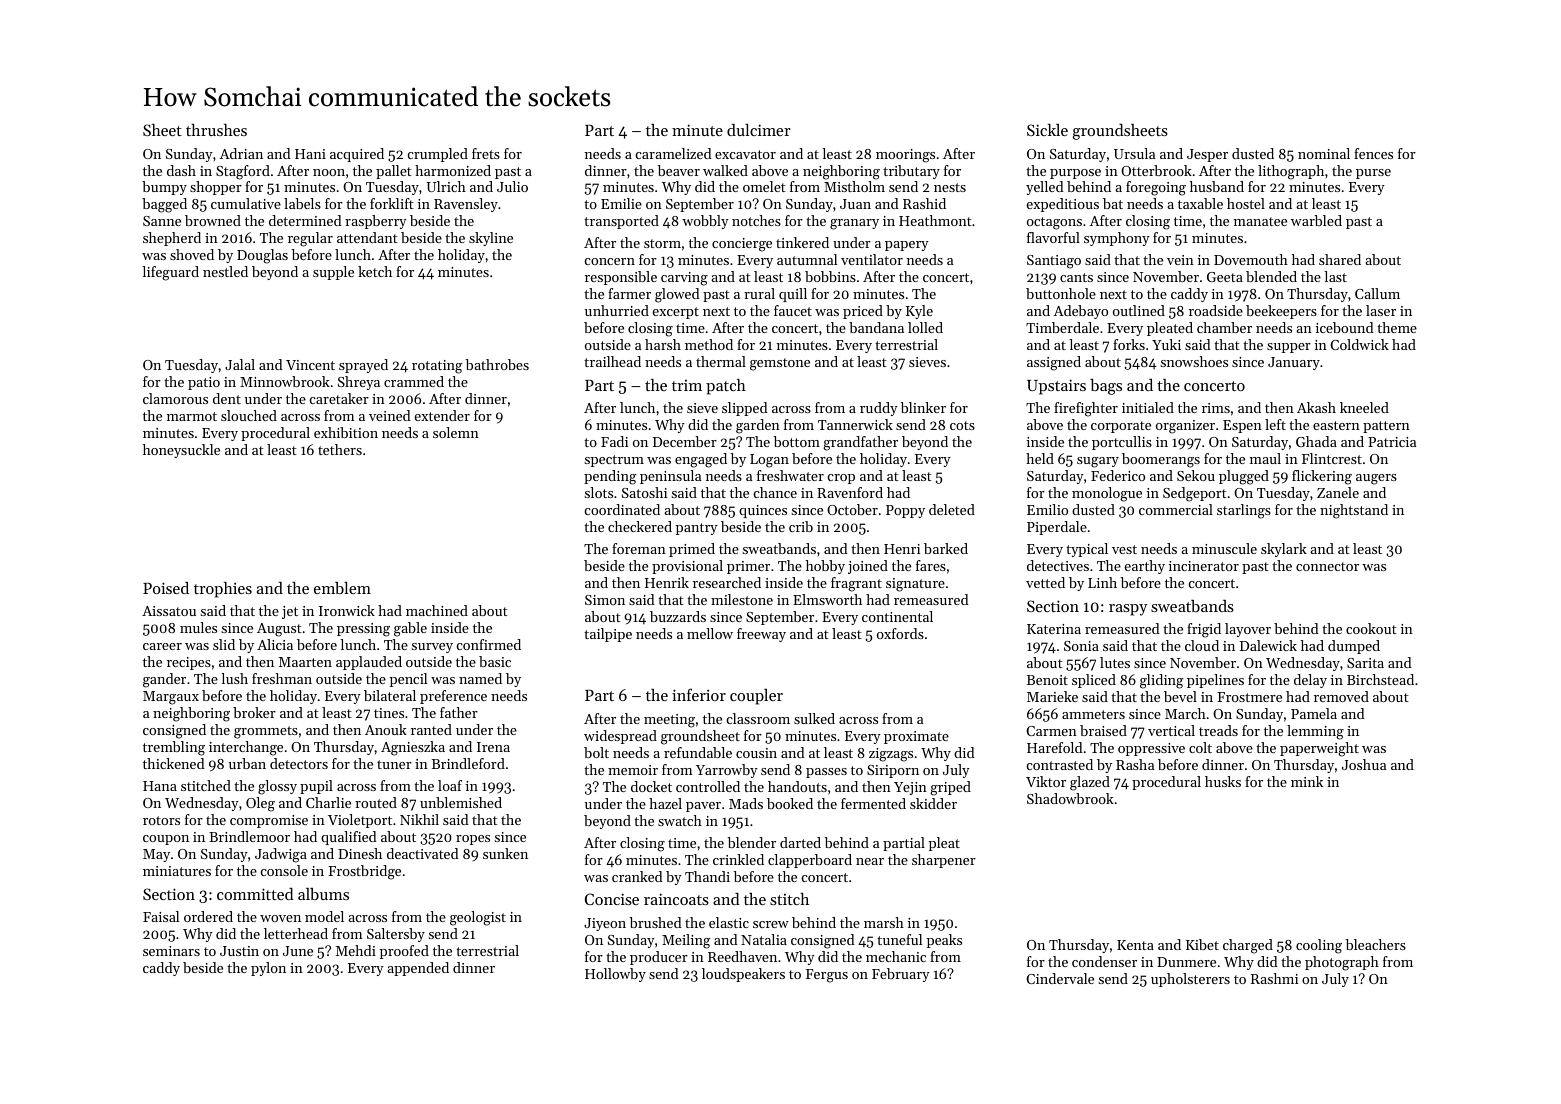 This screenshot has height=1104, width=1561. What do you see at coordinates (629, 293) in the screenshot?
I see `farmer` at bounding box center [629, 293].
